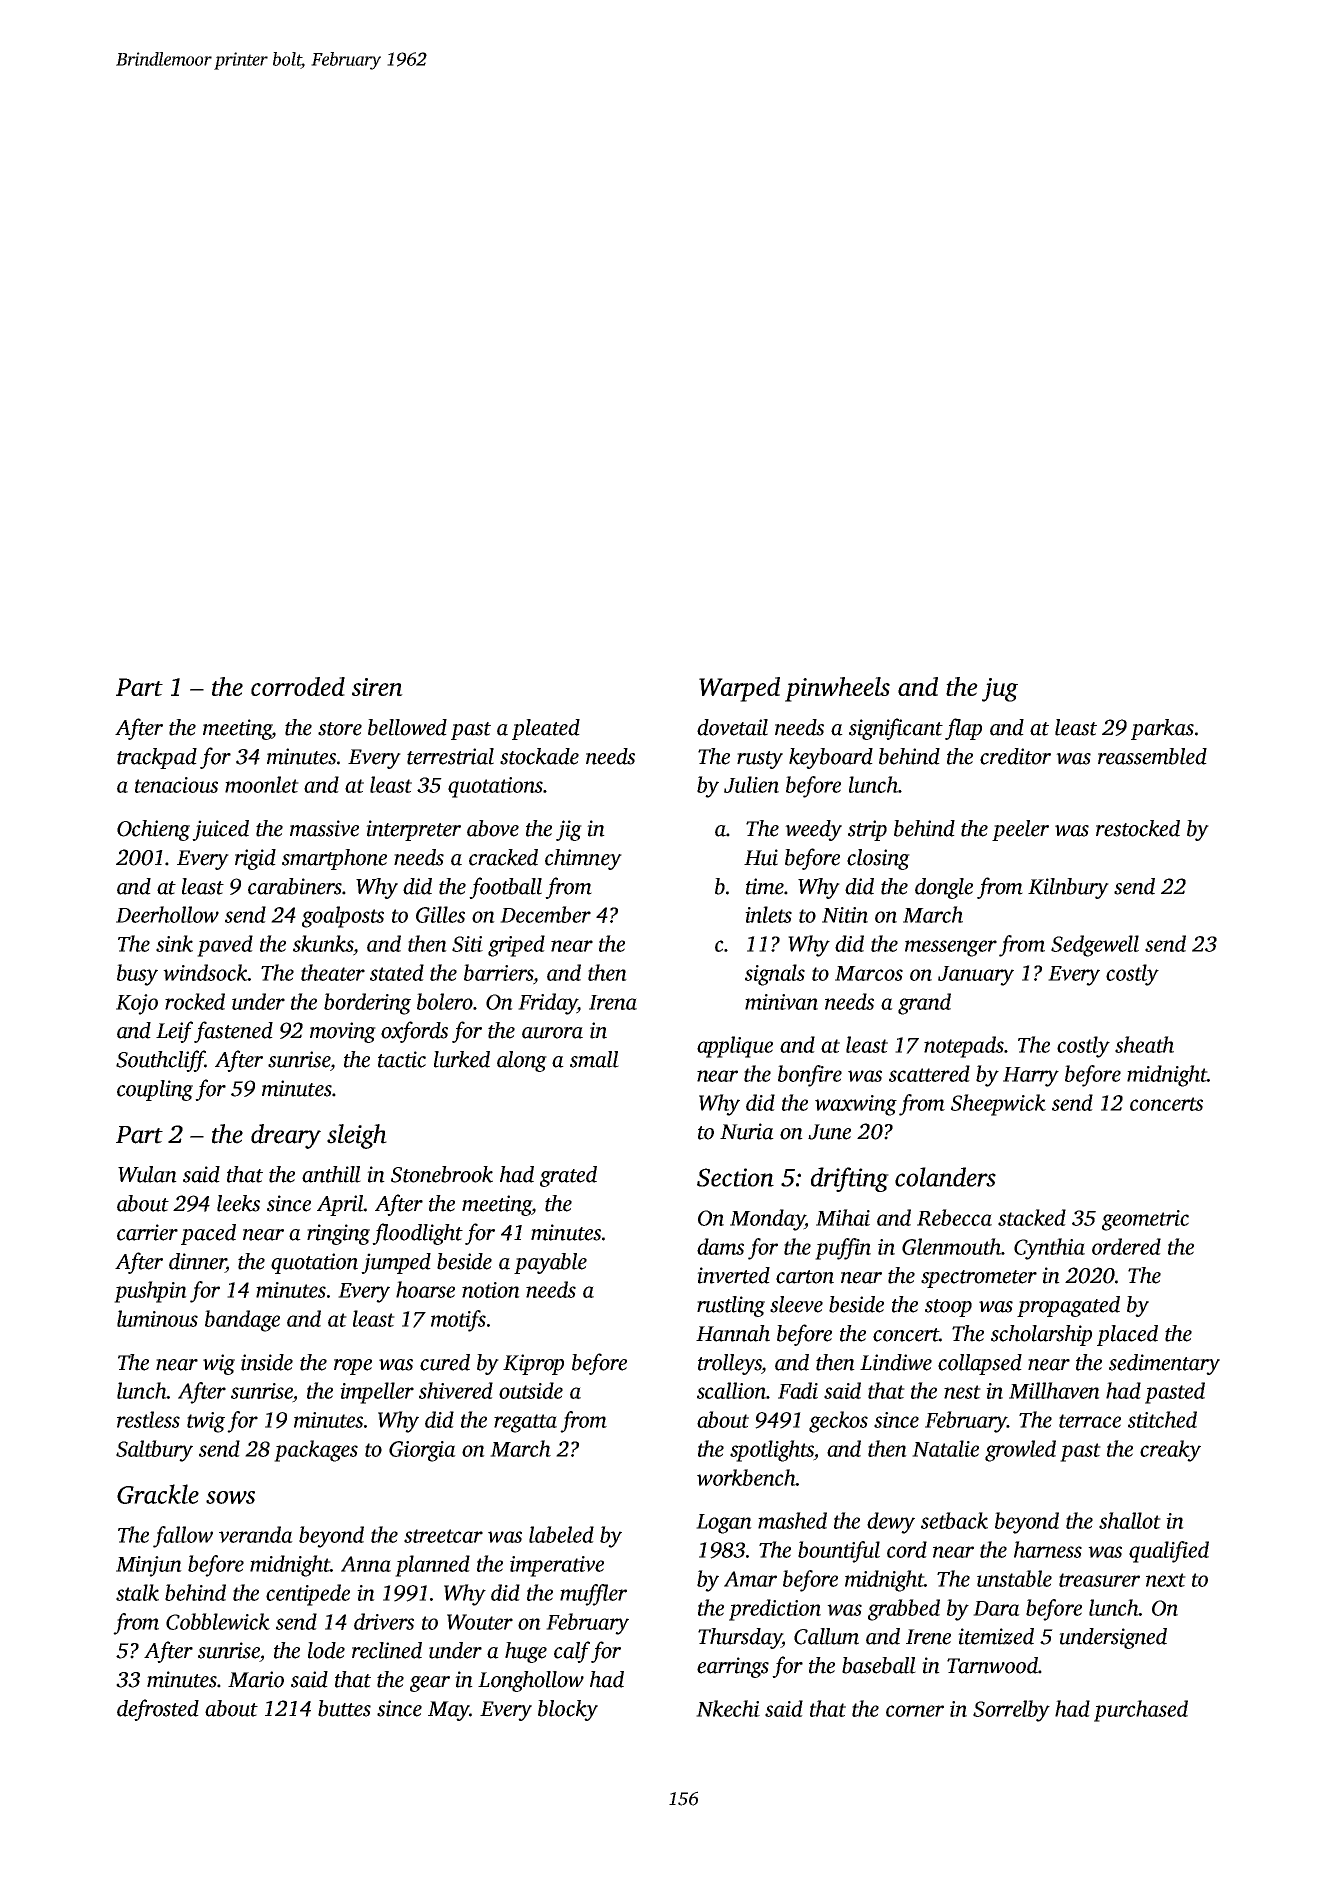 The width and height of the image is (1336, 1889). I want to click on purchased, so click(1141, 1711).
